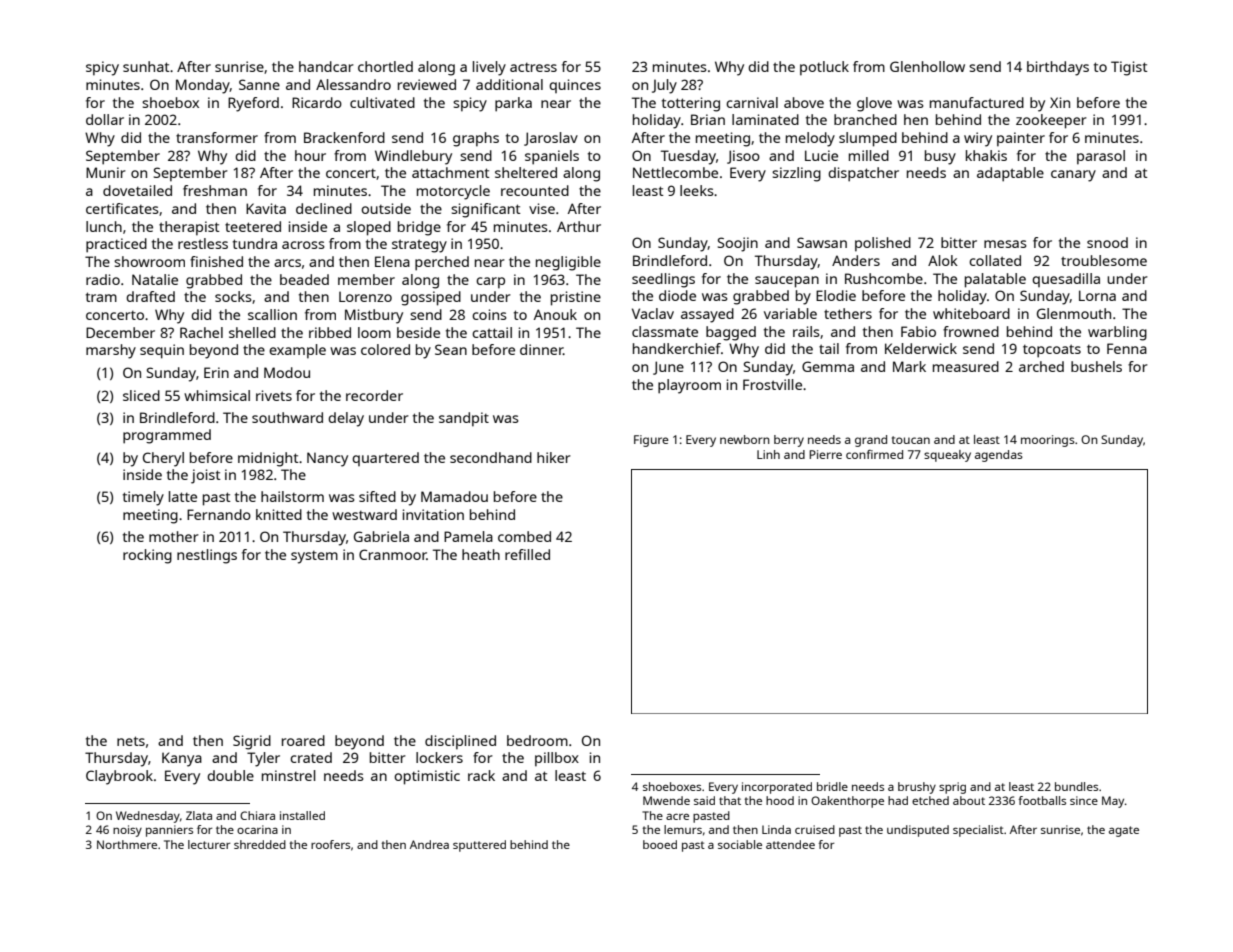 The width and height of the document is (1233, 952). What do you see at coordinates (660, 844) in the document?
I see `booed` at bounding box center [660, 844].
